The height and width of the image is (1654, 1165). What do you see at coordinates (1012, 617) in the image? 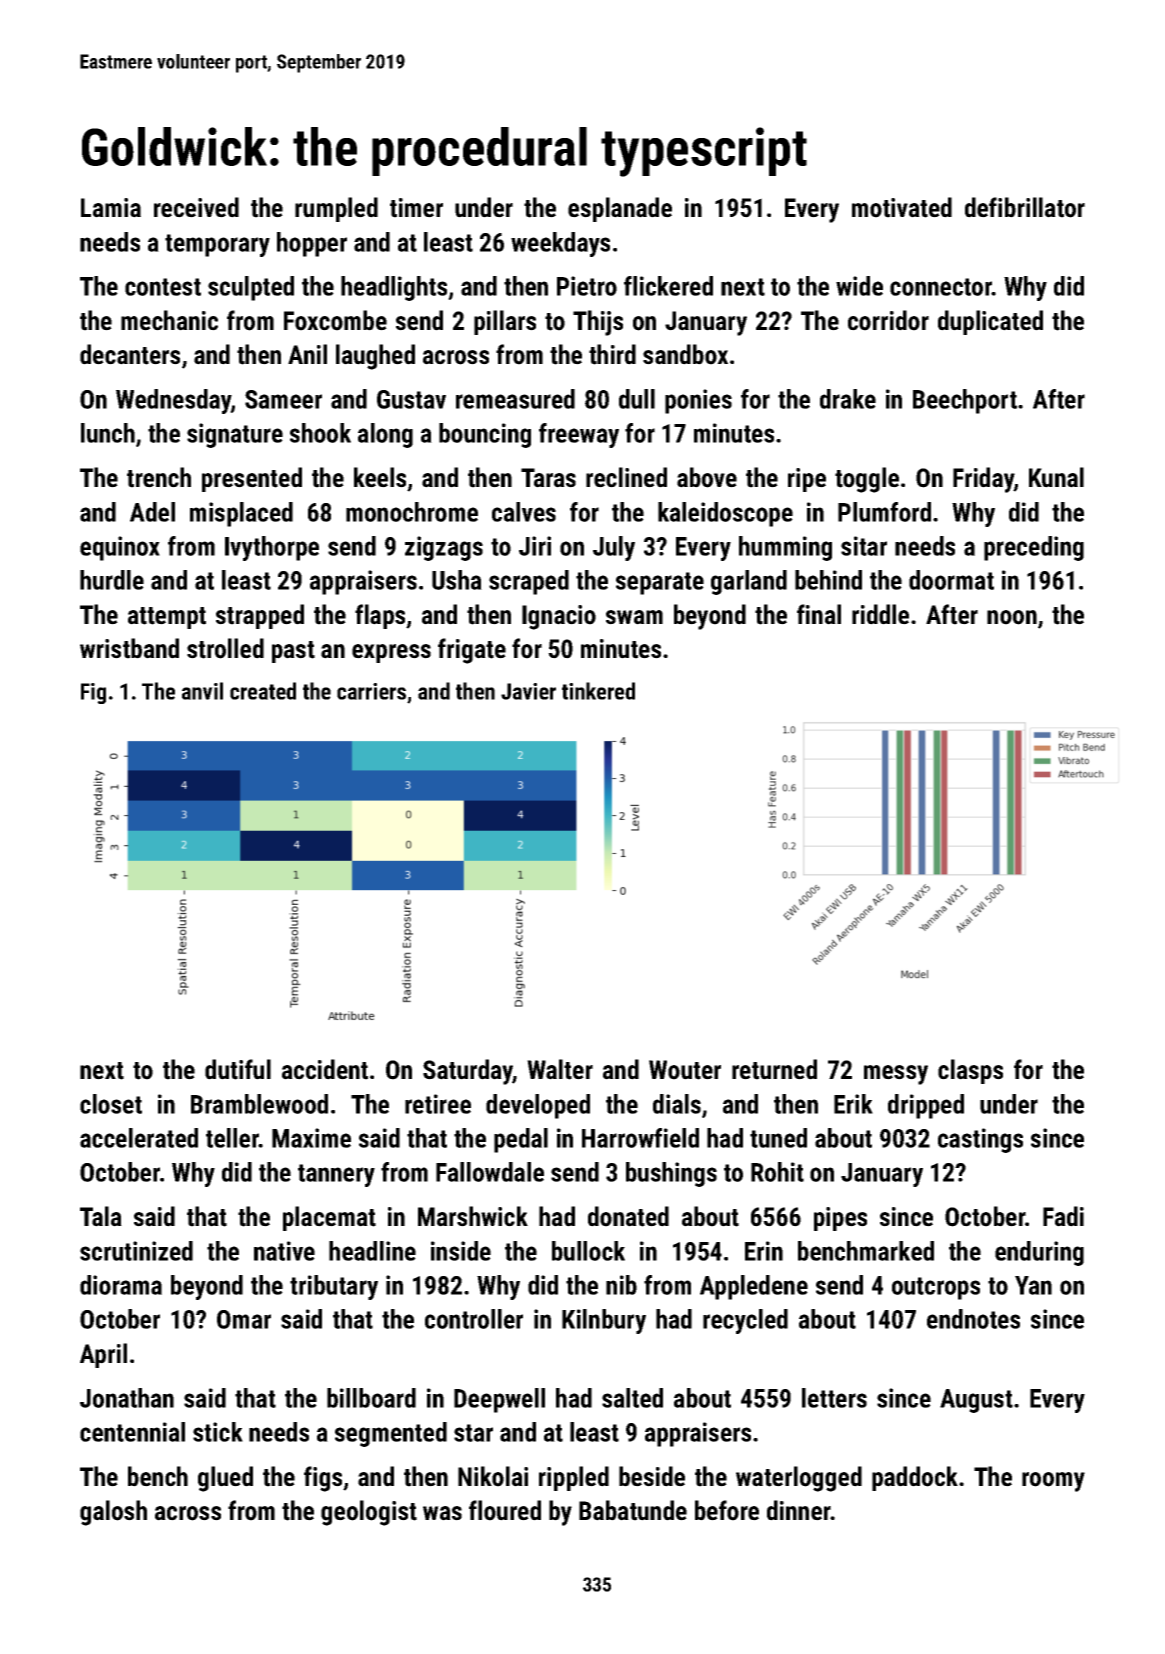
I see `noon` at bounding box center [1012, 617].
